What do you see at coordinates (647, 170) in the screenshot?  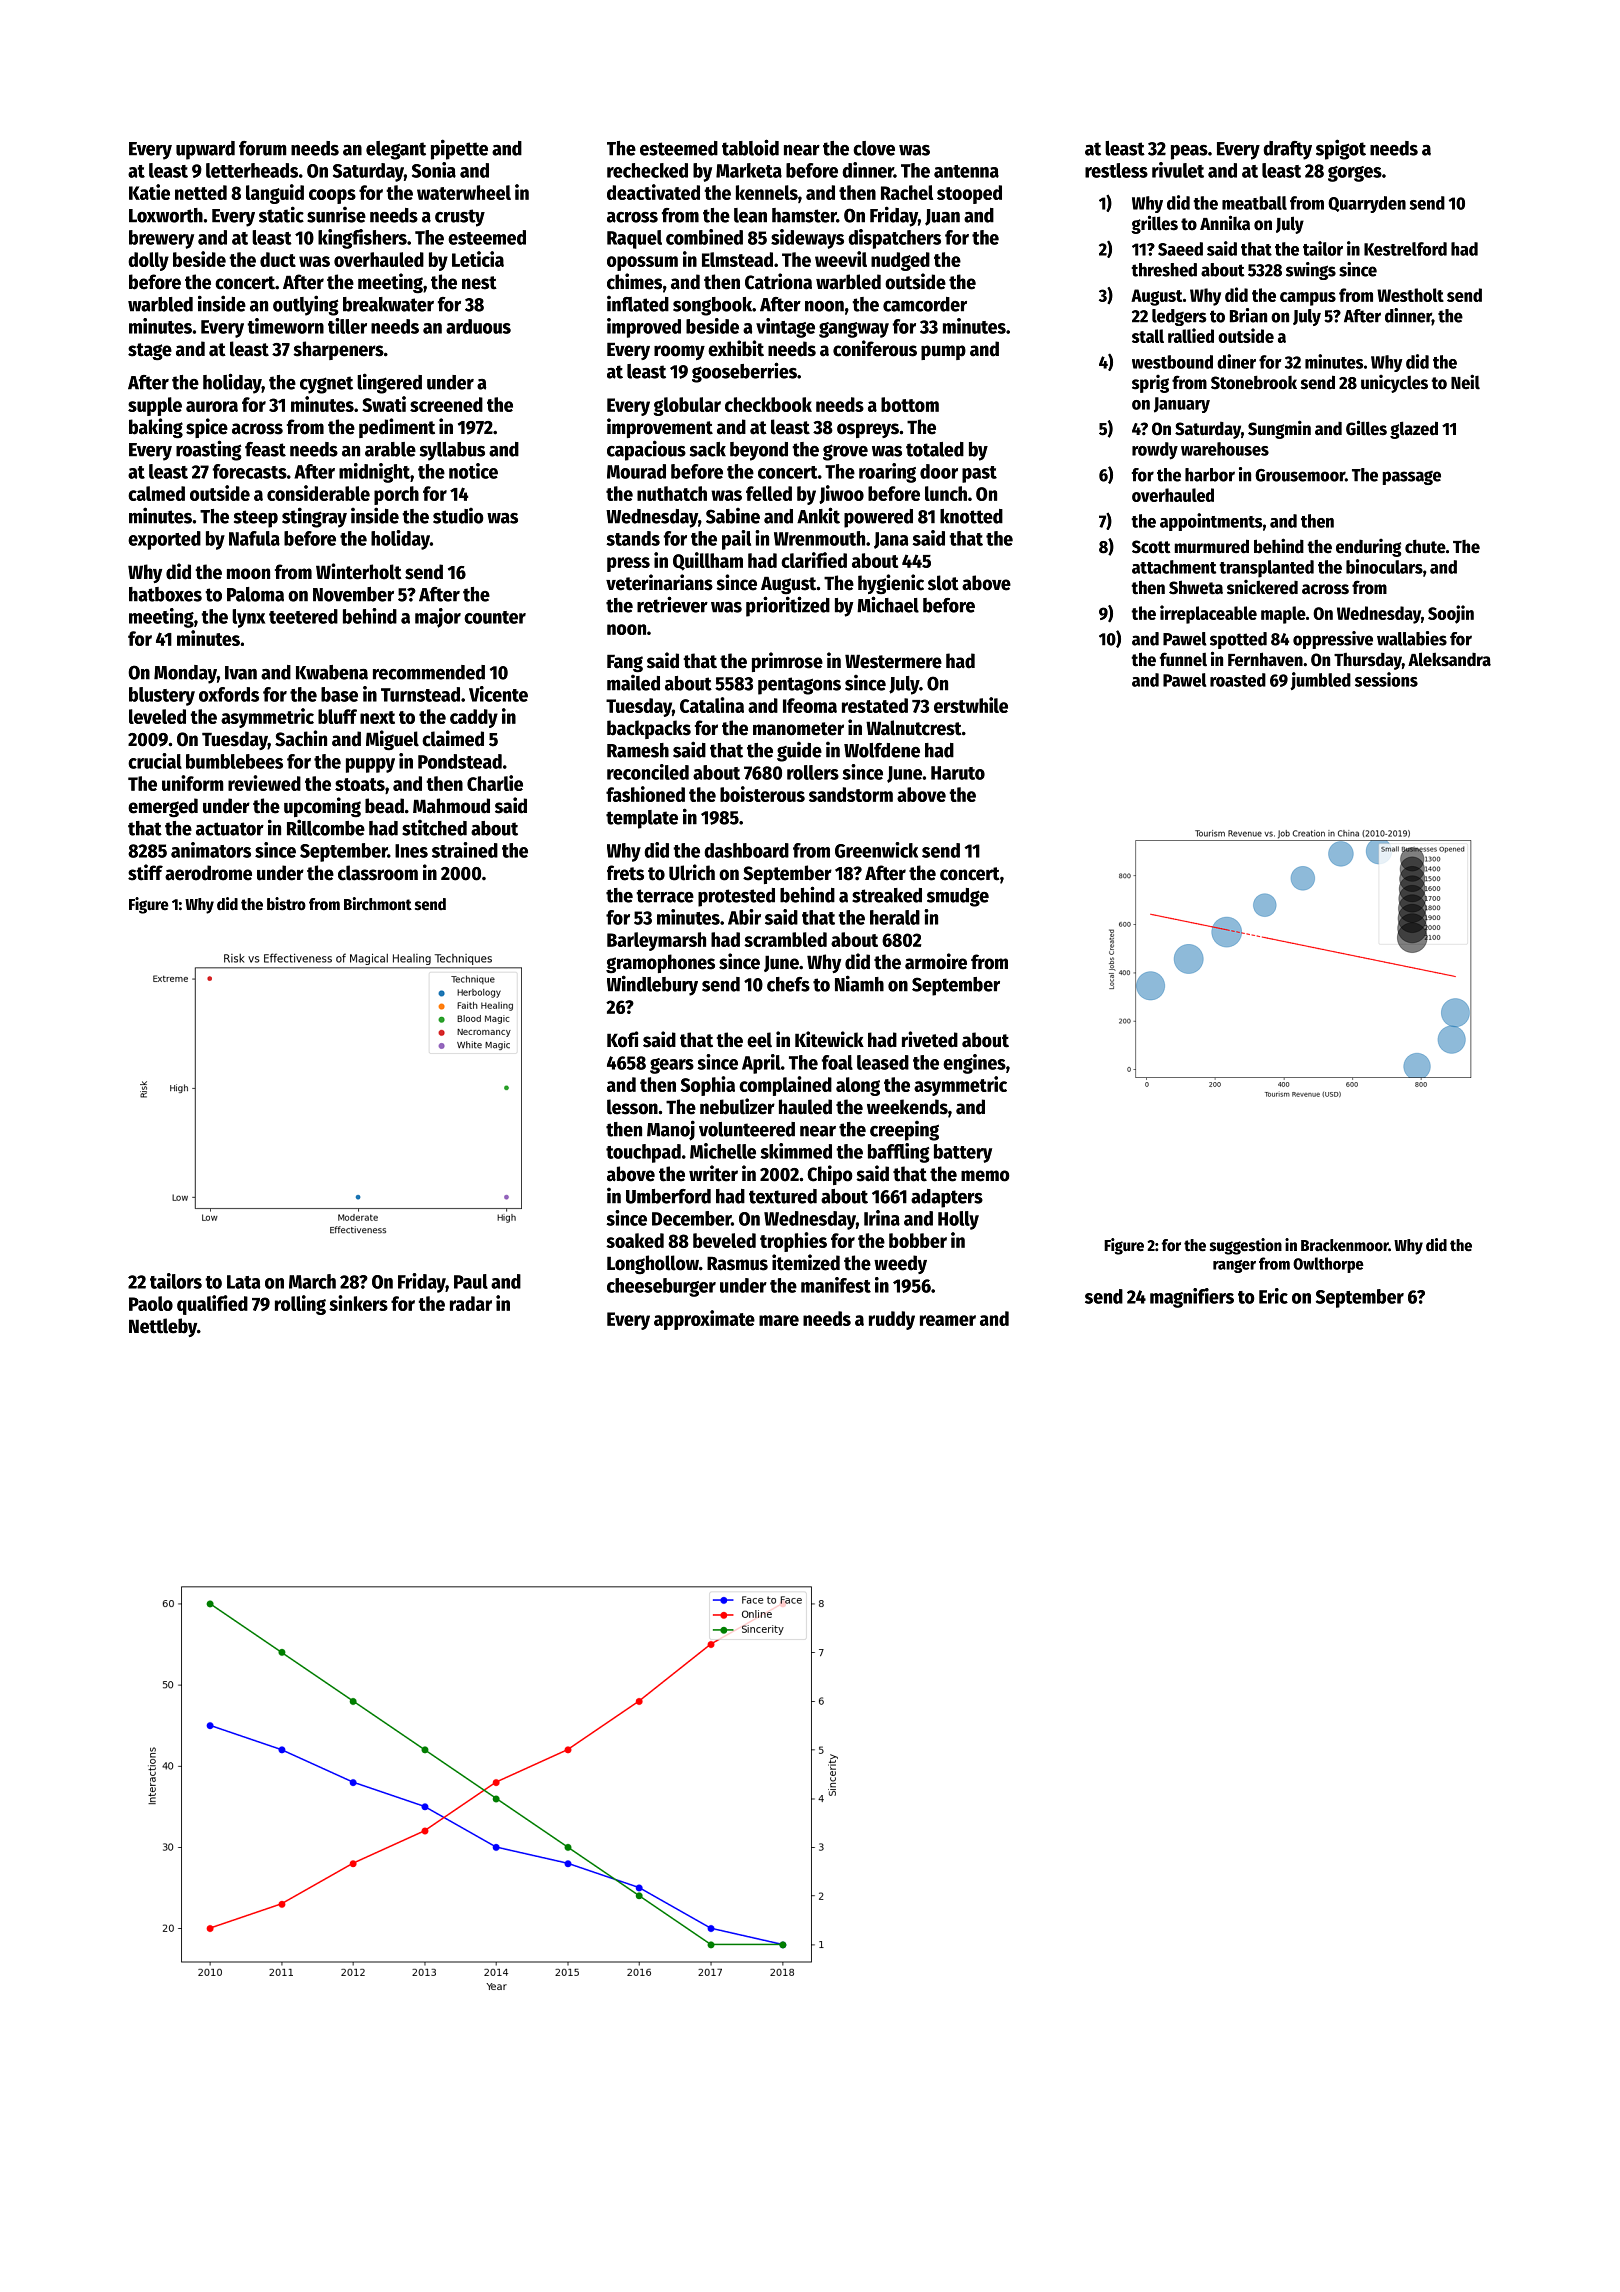 I see `rechecked` at bounding box center [647, 170].
